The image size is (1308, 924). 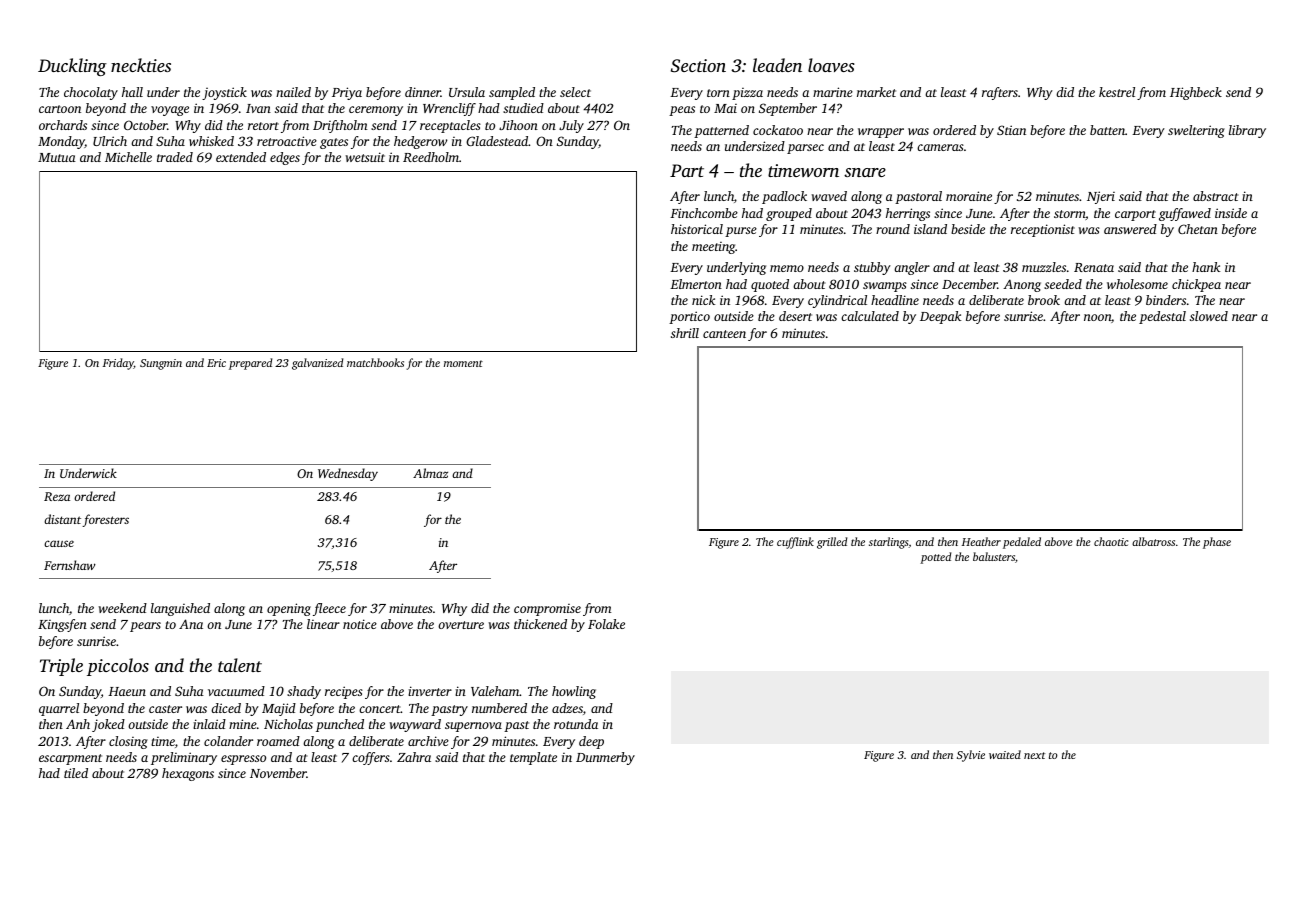 I want to click on Highbeck, so click(x=1196, y=93).
